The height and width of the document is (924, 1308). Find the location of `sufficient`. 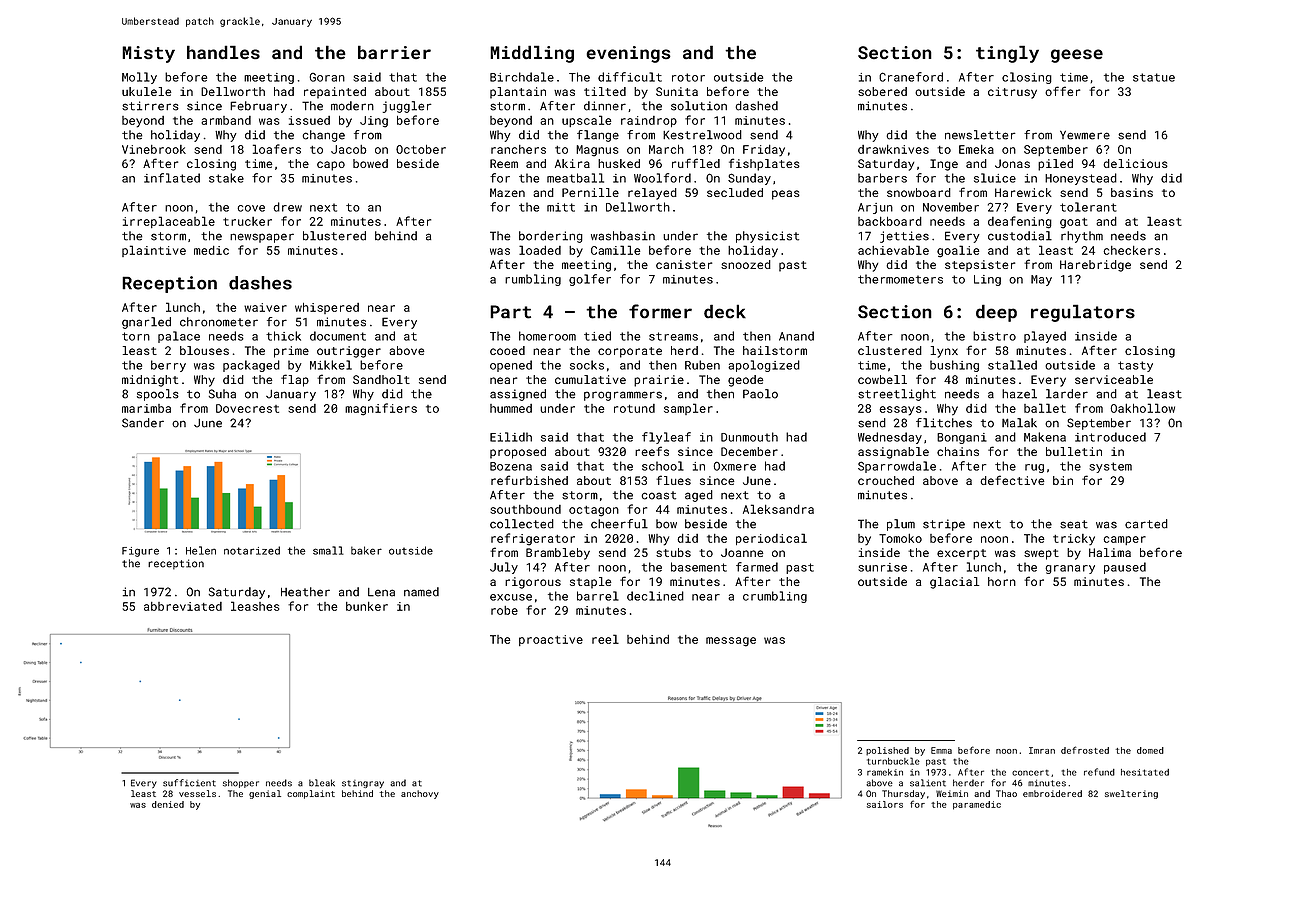

sufficient is located at coordinates (189, 783).
